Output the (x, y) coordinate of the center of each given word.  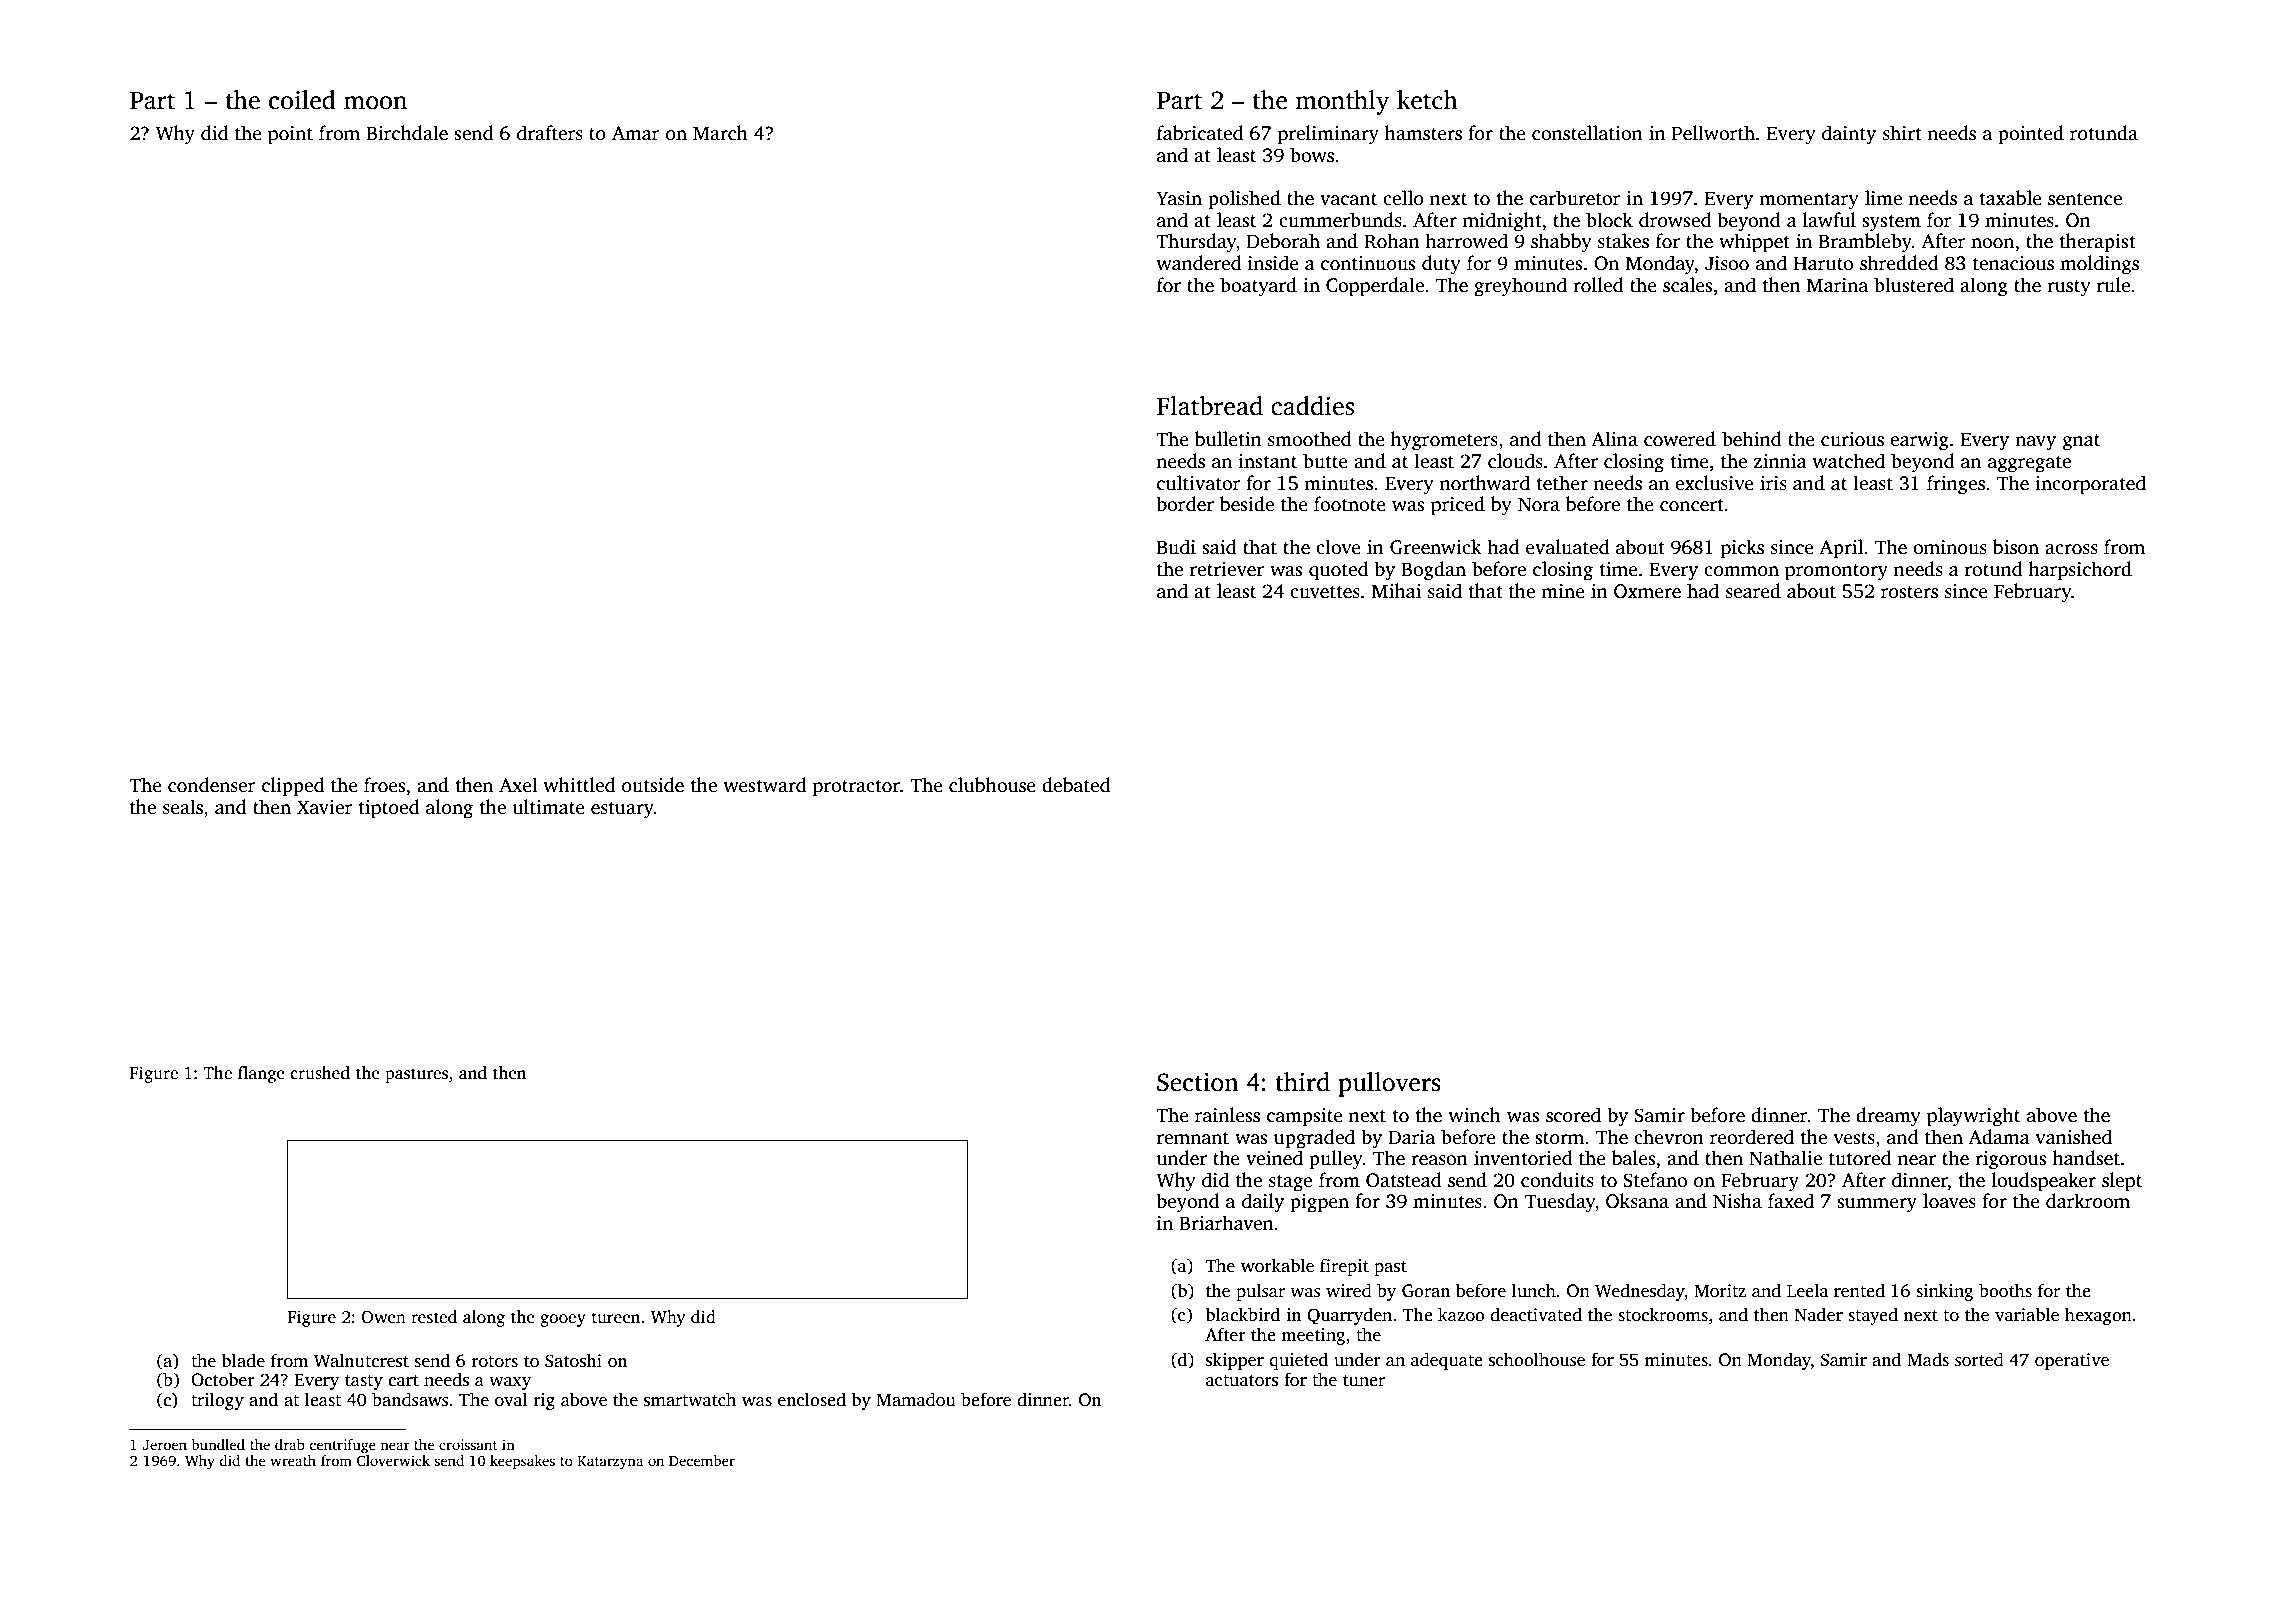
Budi (1176, 547)
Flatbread (1210, 406)
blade (243, 1360)
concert (1692, 505)
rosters (1909, 592)
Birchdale (407, 133)
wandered (1199, 263)
